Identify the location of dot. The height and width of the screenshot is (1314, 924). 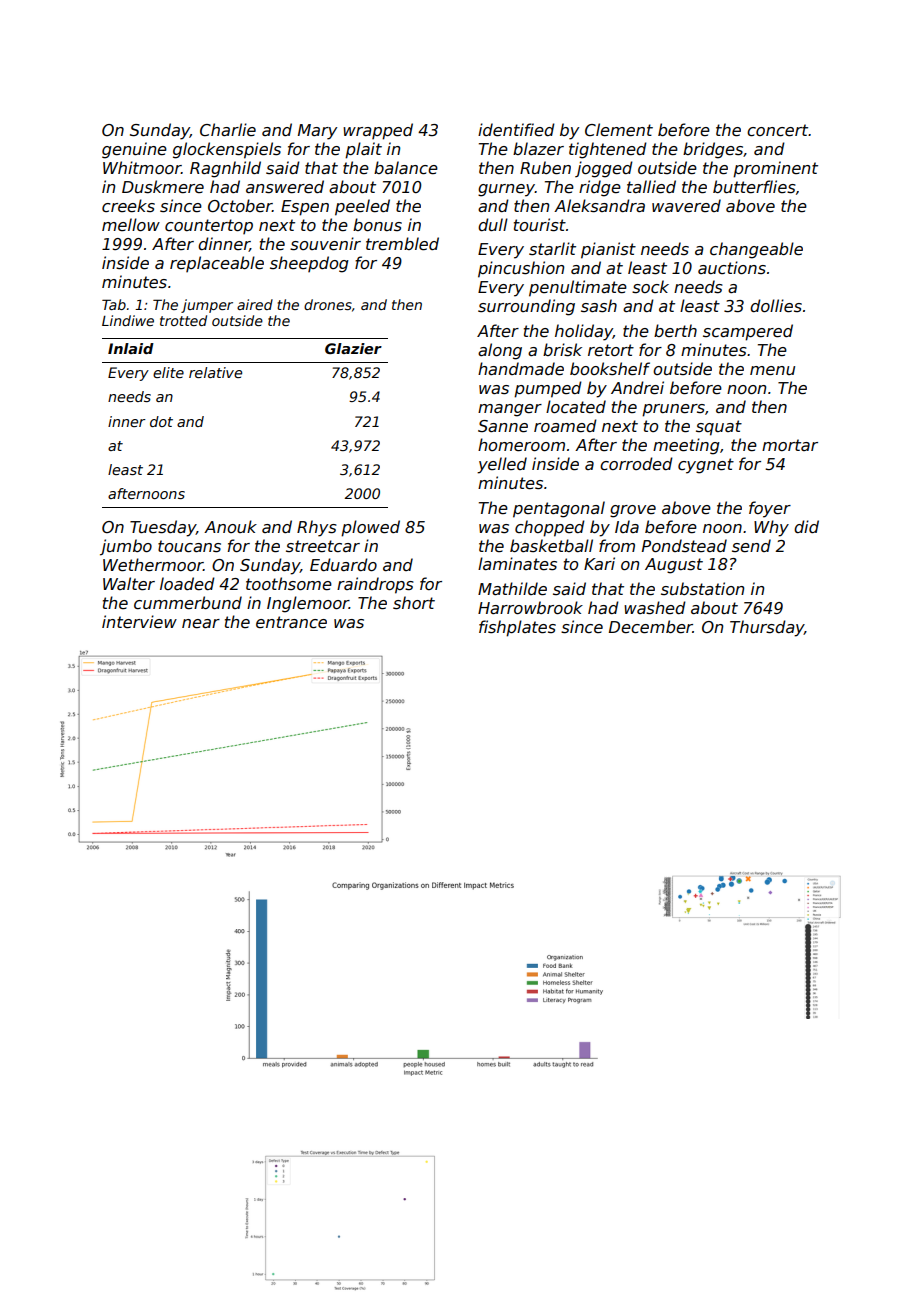
(161, 421).
